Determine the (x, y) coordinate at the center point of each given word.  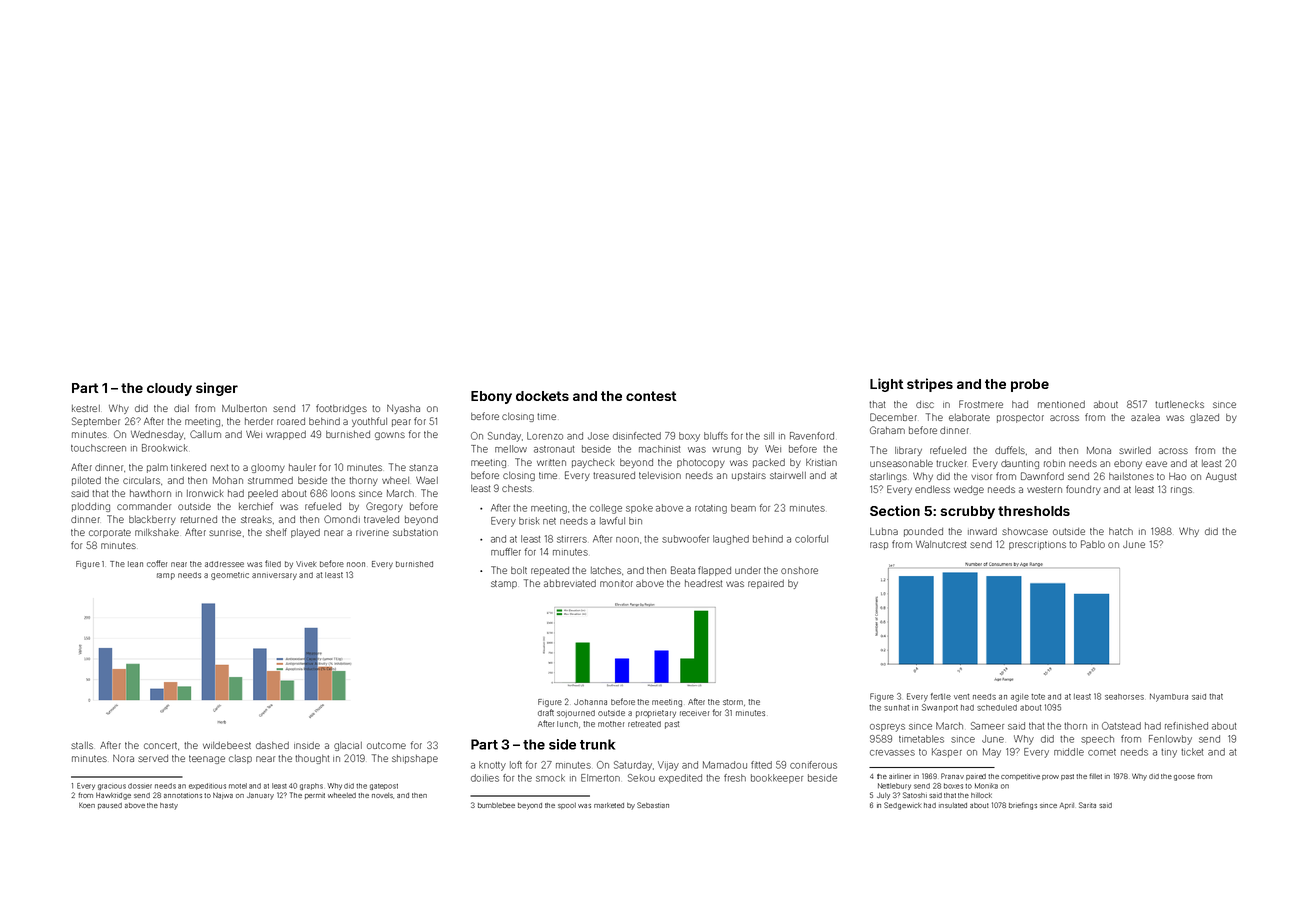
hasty (169, 806)
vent (962, 697)
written (551, 462)
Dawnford (1042, 476)
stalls (82, 745)
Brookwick (165, 448)
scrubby (967, 512)
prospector (1020, 418)
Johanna (590, 702)
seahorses (1124, 697)
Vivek (306, 564)
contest (651, 396)
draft (546, 712)
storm (733, 702)
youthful (369, 422)
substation (415, 532)
